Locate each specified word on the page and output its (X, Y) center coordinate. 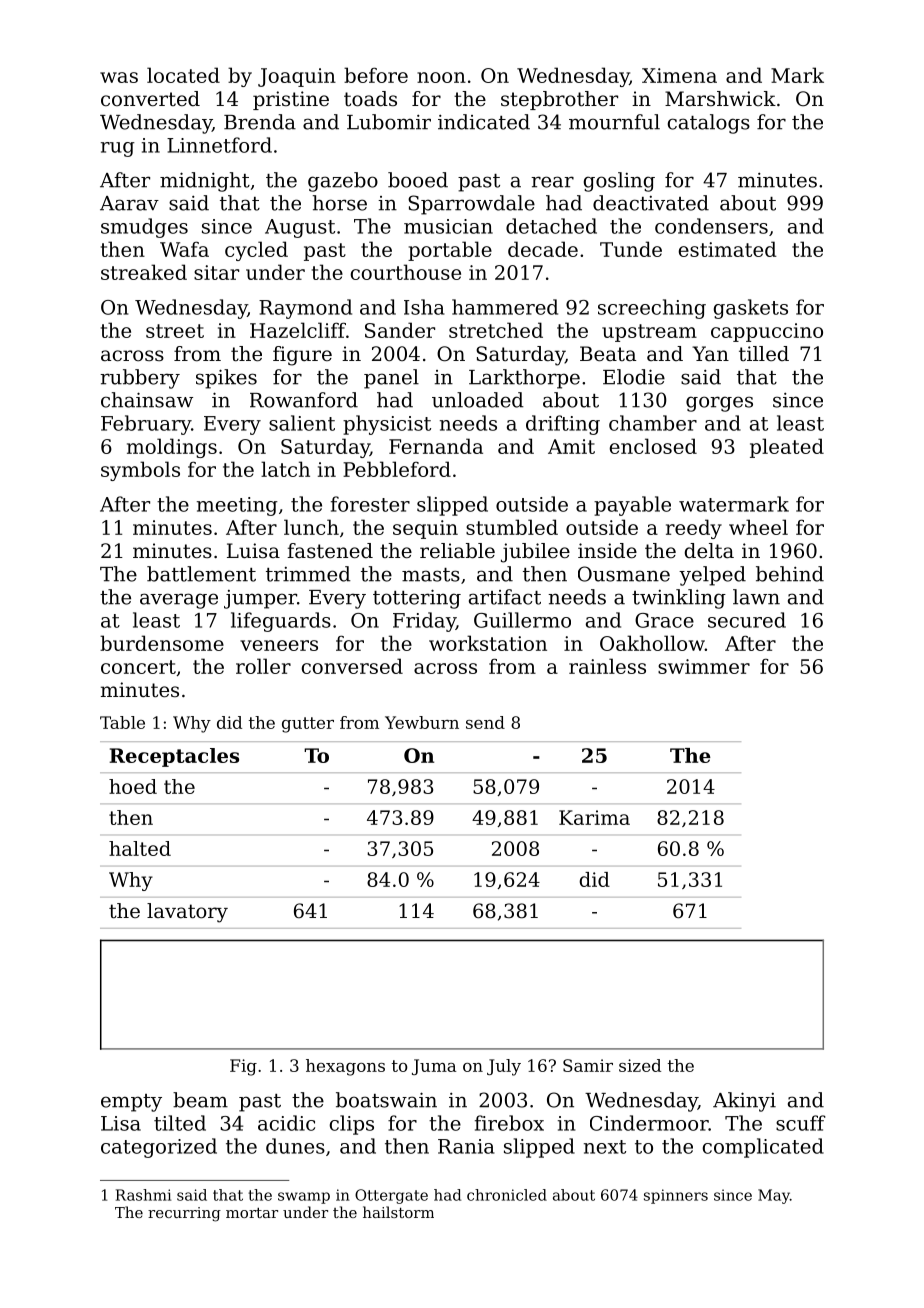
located (183, 75)
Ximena (679, 75)
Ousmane (624, 574)
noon (441, 77)
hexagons (345, 1067)
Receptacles (174, 757)
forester (370, 504)
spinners (676, 1196)
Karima (594, 817)
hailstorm (398, 1212)
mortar (252, 1213)
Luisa (253, 550)
